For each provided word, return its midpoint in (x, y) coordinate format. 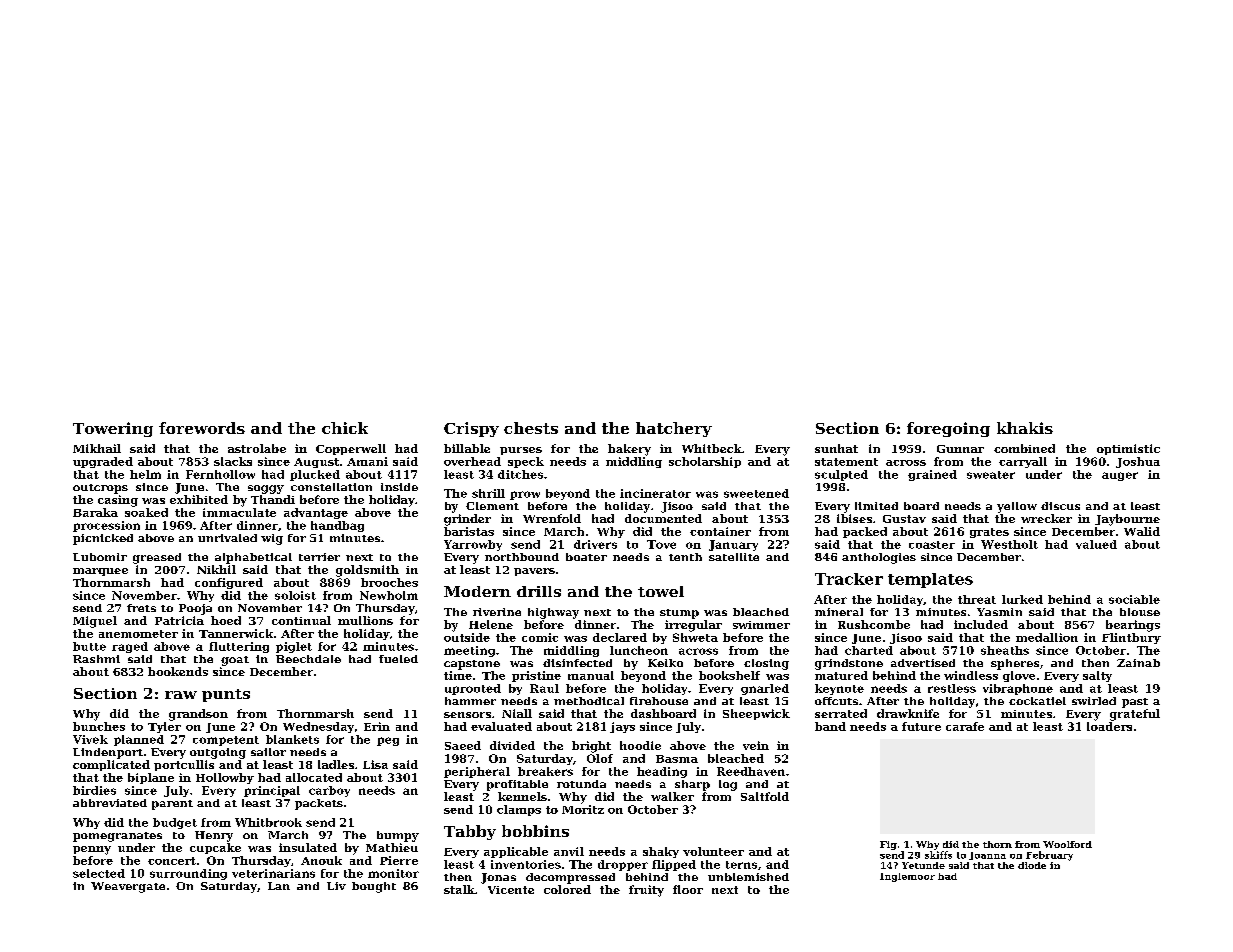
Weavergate (128, 887)
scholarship (705, 462)
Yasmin (999, 612)
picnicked (103, 539)
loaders (1109, 726)
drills (539, 591)
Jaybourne (1127, 520)
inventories (526, 864)
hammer (470, 701)
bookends (178, 671)
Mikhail (97, 448)
